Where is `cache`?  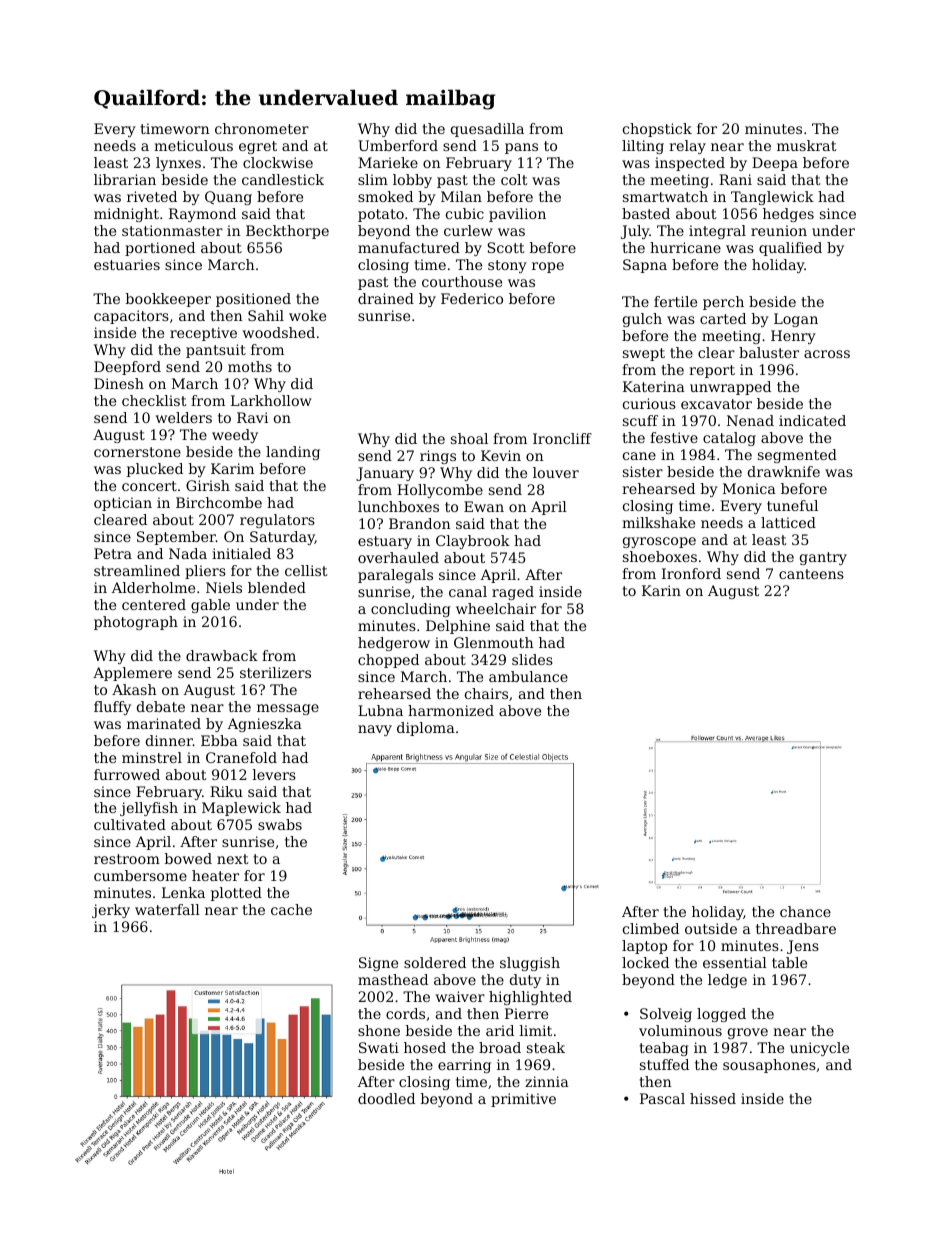
cache is located at coordinates (291, 909).
